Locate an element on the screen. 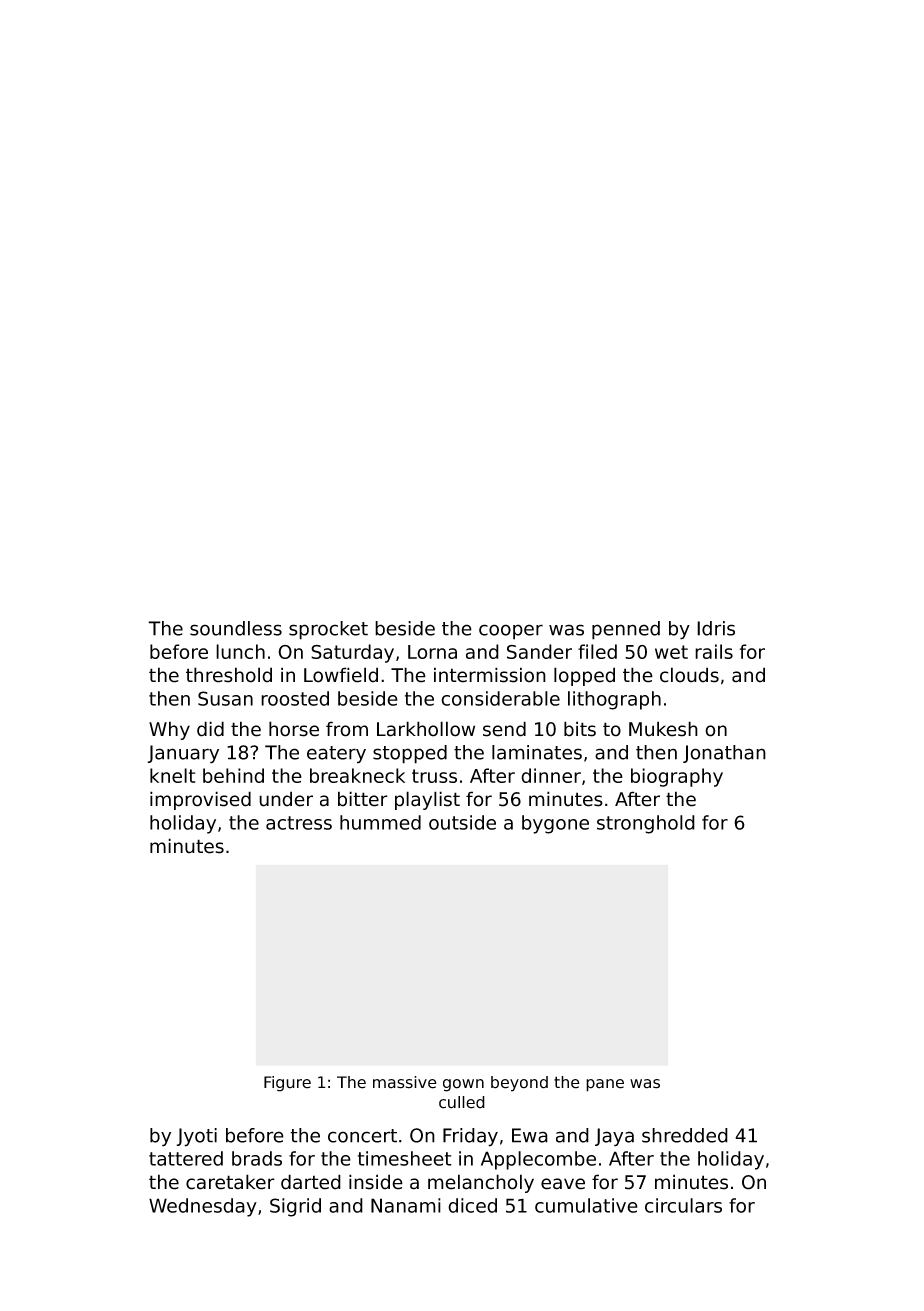 The height and width of the screenshot is (1311, 924). circulars is located at coordinates (683, 1205).
